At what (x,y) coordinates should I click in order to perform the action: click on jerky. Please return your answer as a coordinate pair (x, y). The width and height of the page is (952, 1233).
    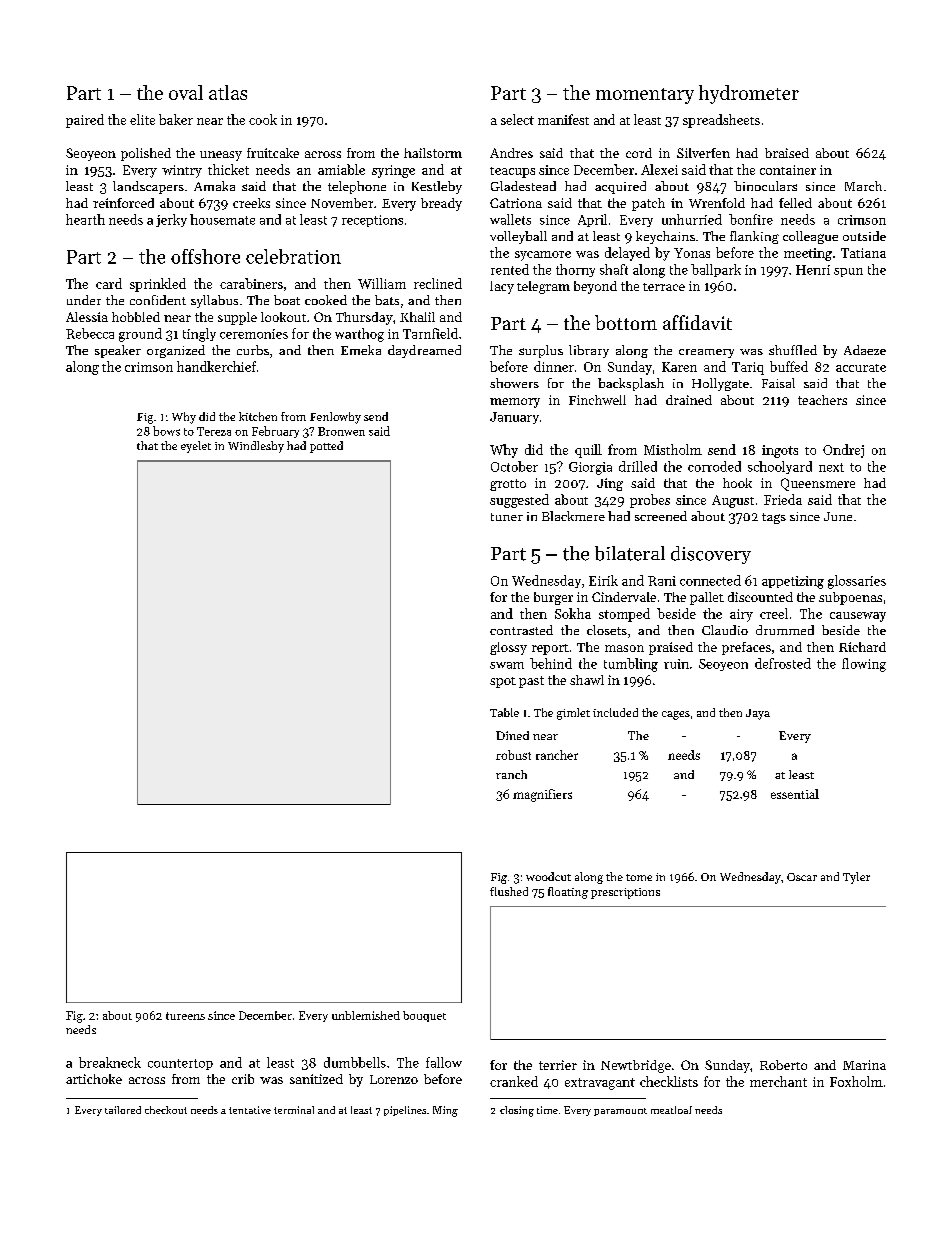
    Looking at the image, I should click on (171, 220).
